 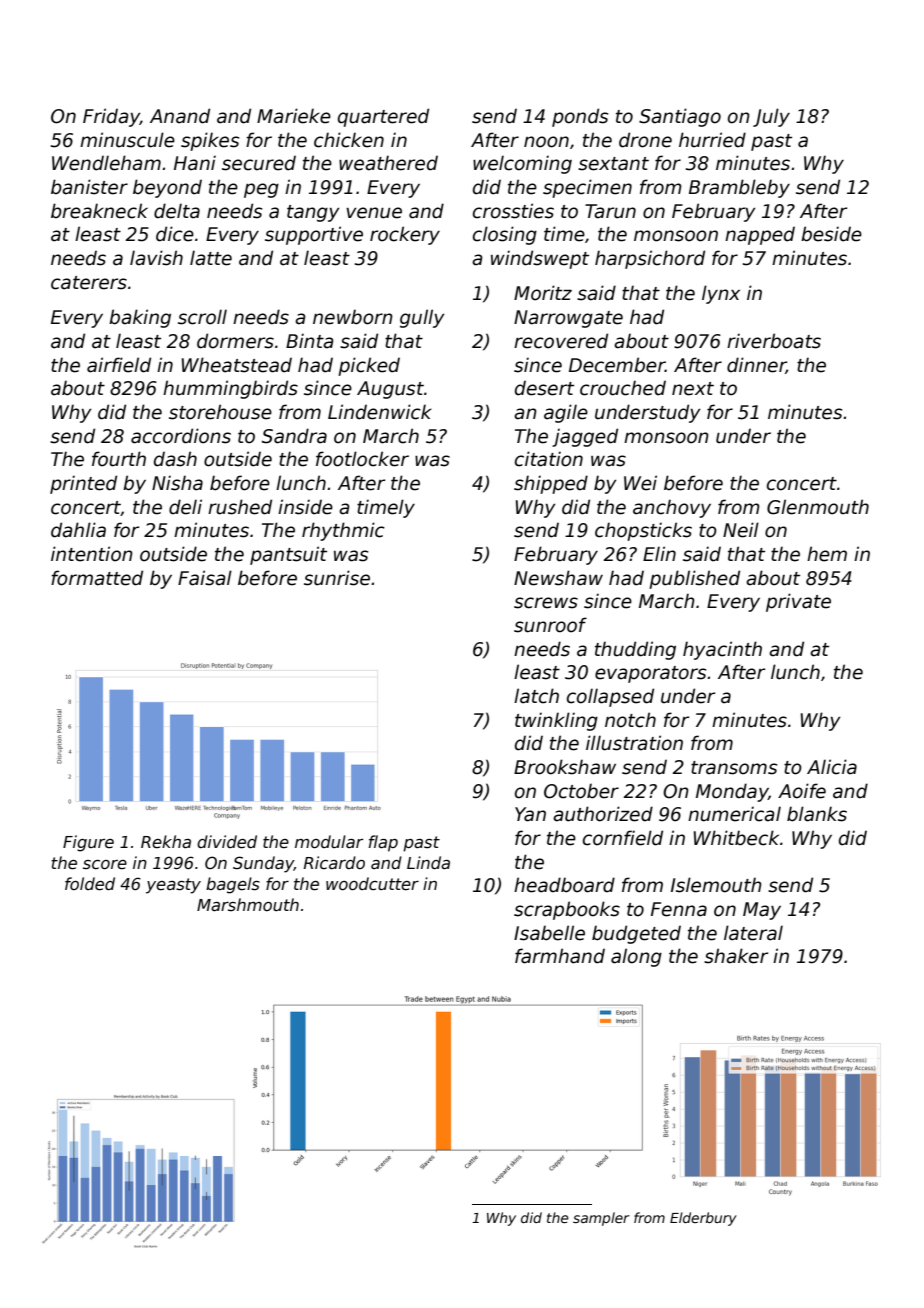 What do you see at coordinates (78, 530) in the document?
I see `dahlia` at bounding box center [78, 530].
